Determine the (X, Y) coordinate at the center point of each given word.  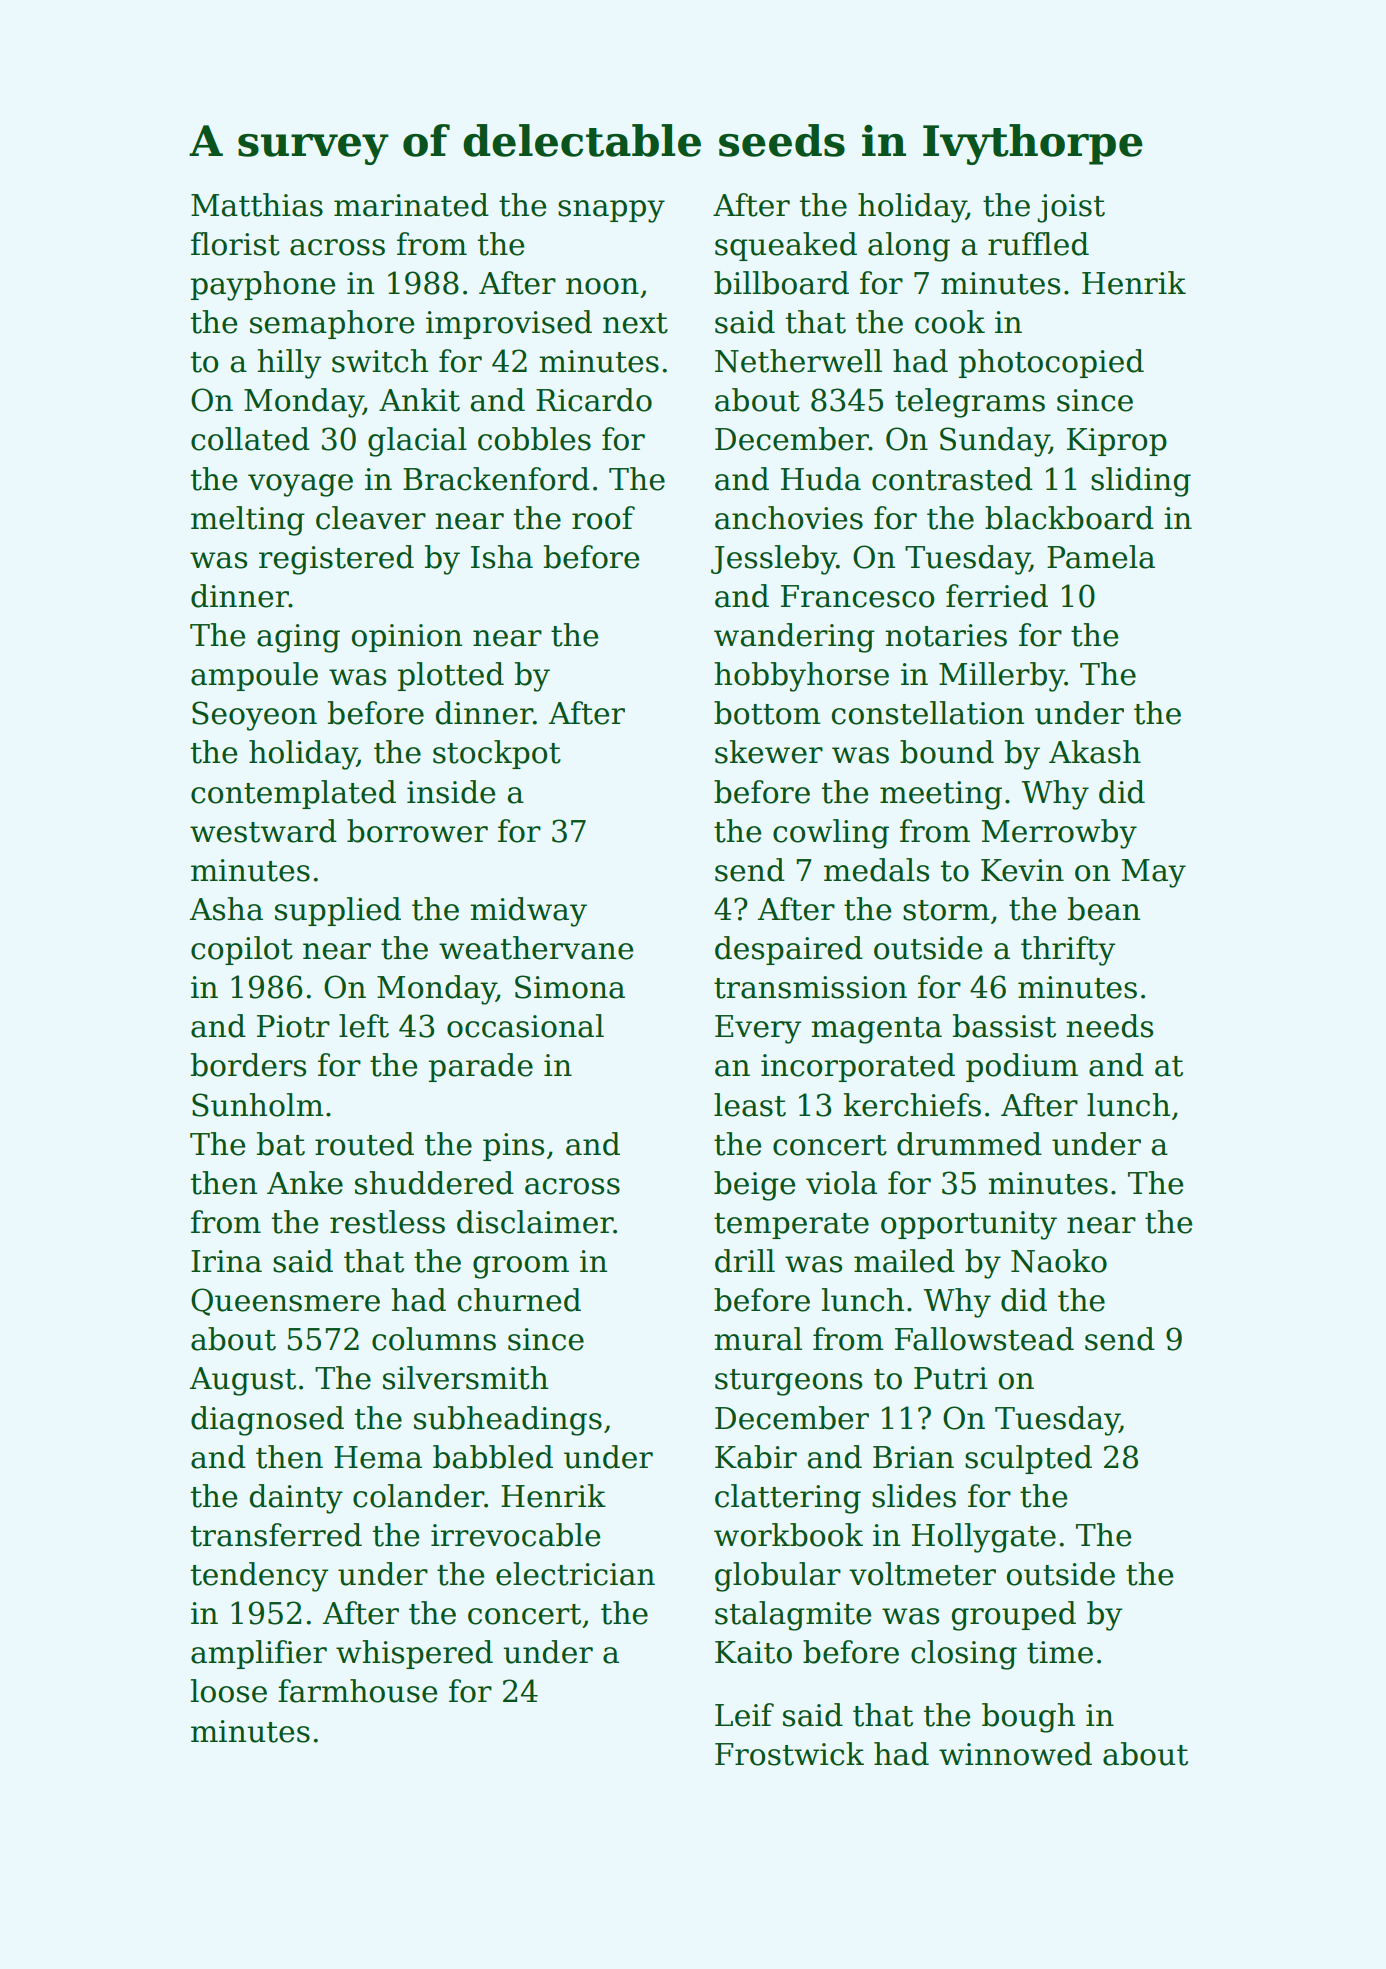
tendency (259, 1577)
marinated (411, 205)
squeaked (786, 246)
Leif (744, 1715)
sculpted (1028, 1459)
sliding (1141, 482)
